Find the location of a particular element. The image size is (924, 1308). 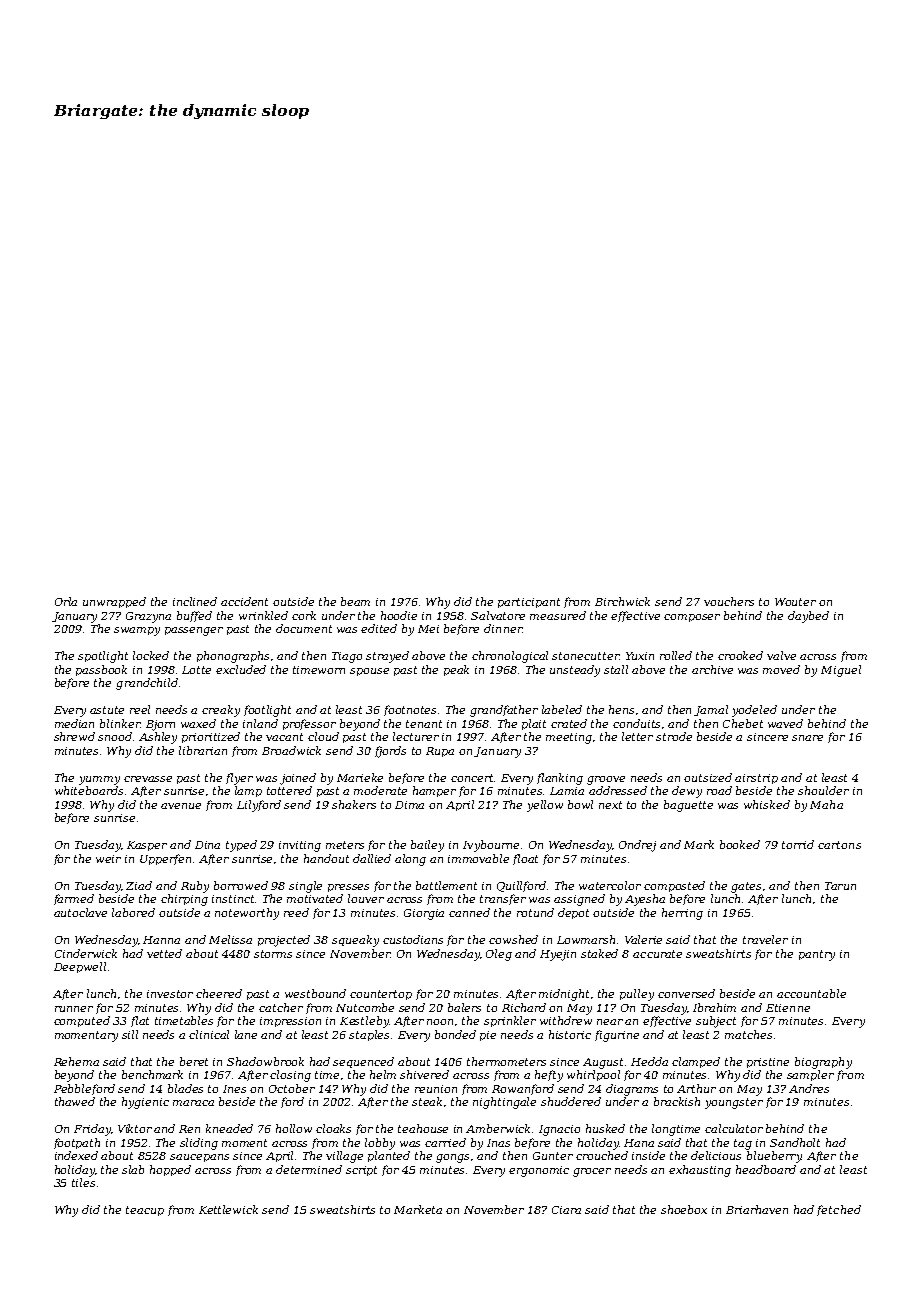

sliding is located at coordinates (199, 1144).
